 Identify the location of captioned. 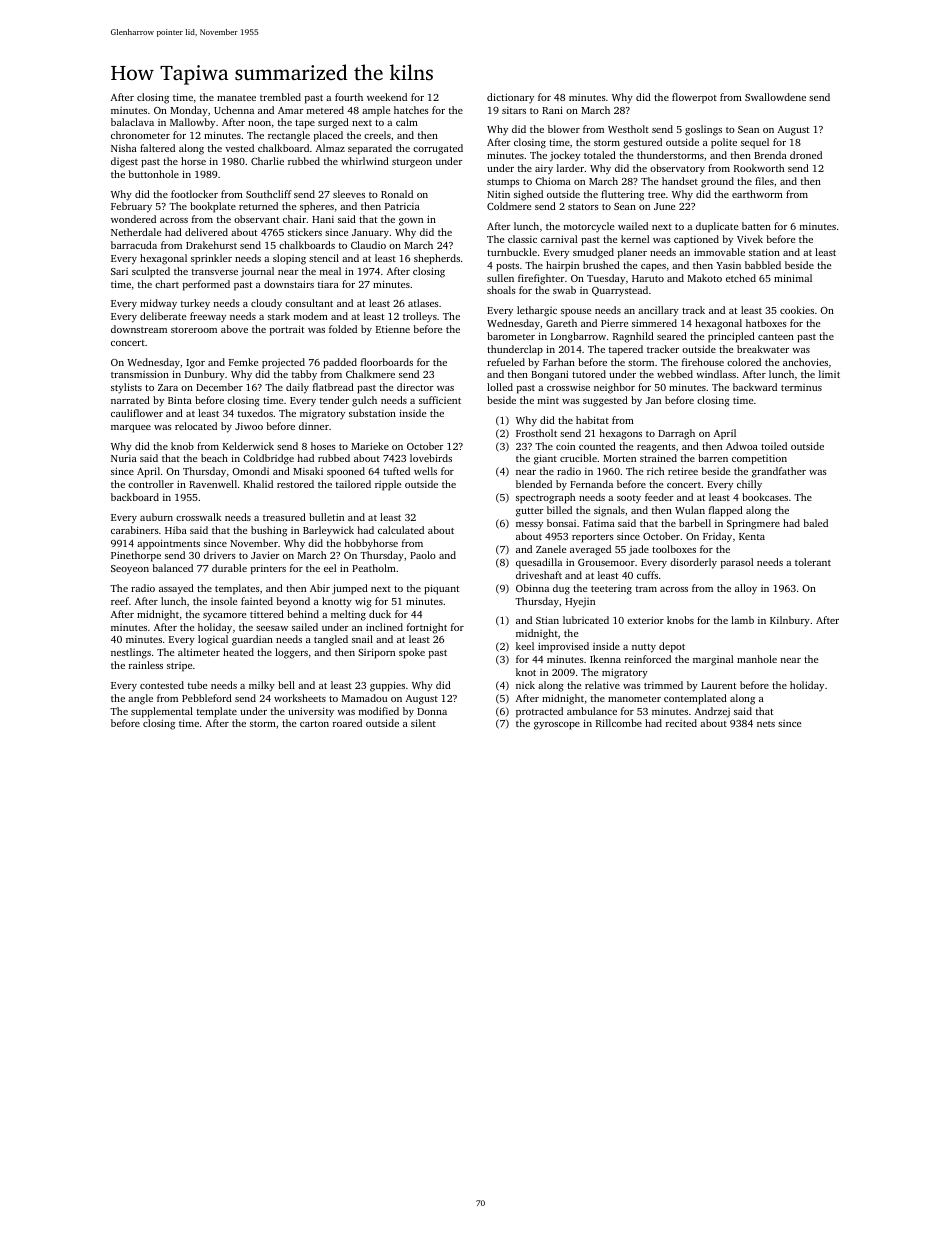
(696, 240).
